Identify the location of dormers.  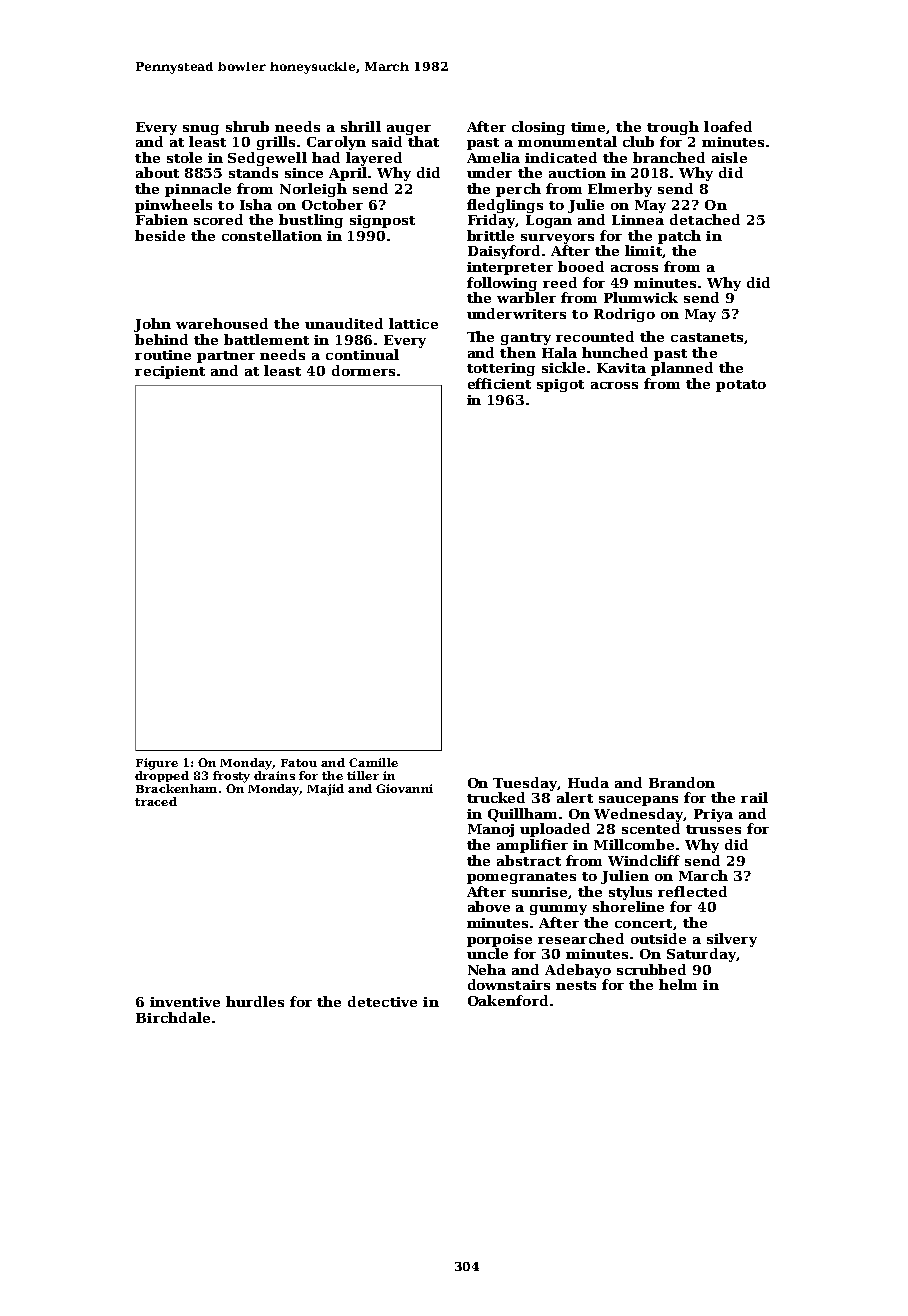
(363, 370).
